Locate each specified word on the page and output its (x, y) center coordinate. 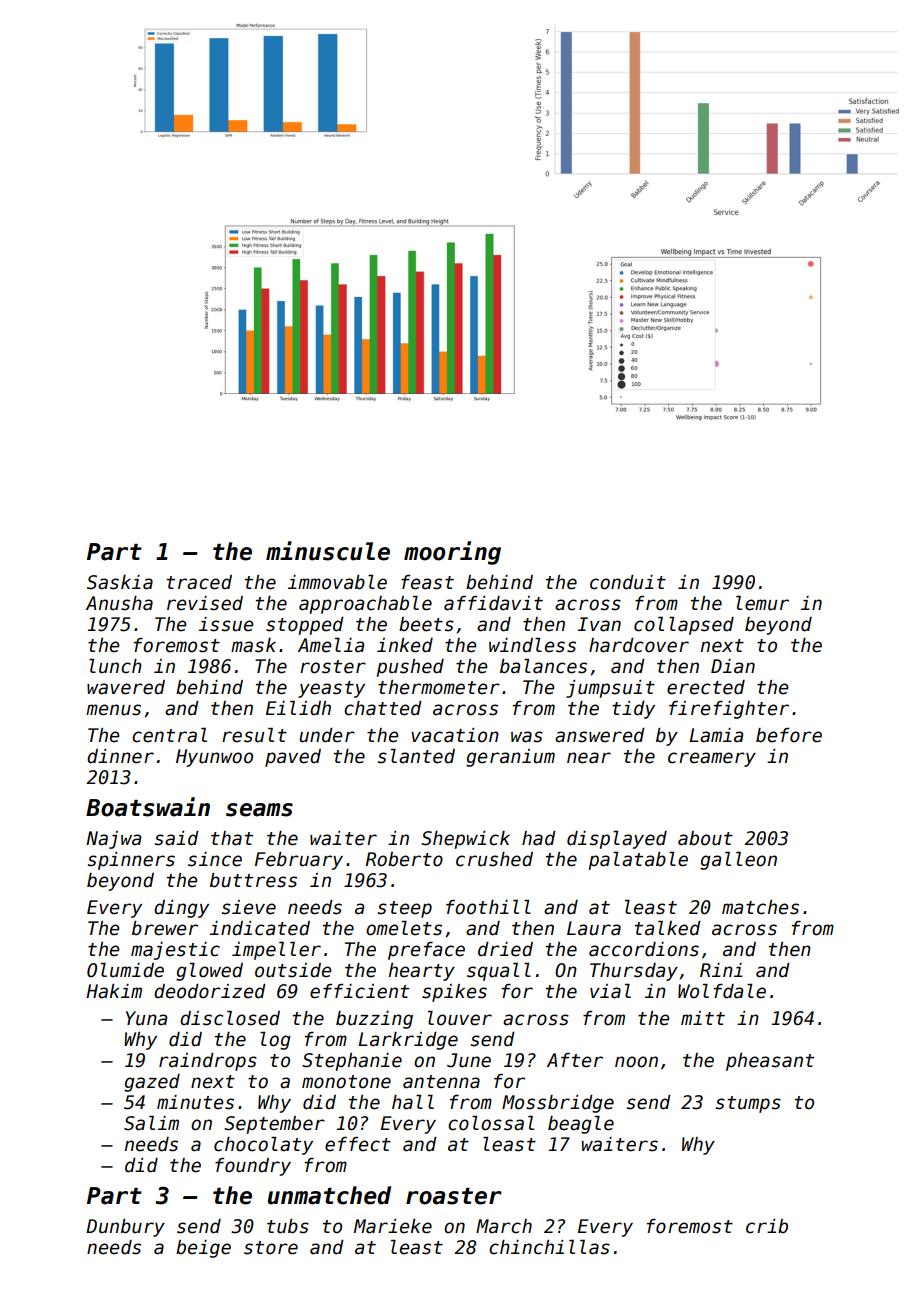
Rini (721, 970)
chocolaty (263, 1146)
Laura (594, 928)
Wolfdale (722, 991)
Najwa (113, 840)
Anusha (119, 603)
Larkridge (408, 1041)
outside (293, 970)
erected (706, 687)
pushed (410, 668)
